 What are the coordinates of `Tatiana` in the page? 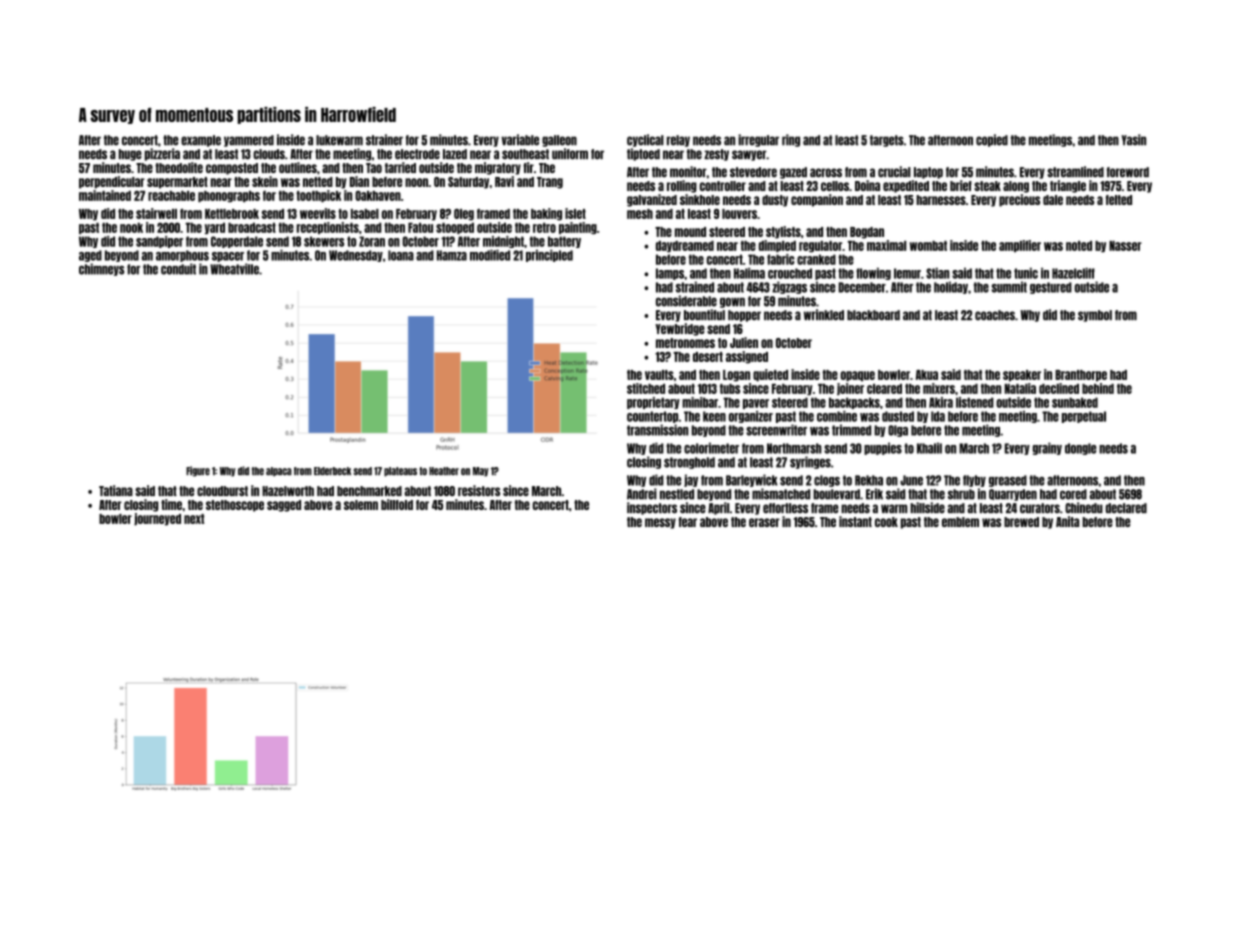 It's located at (116, 490).
